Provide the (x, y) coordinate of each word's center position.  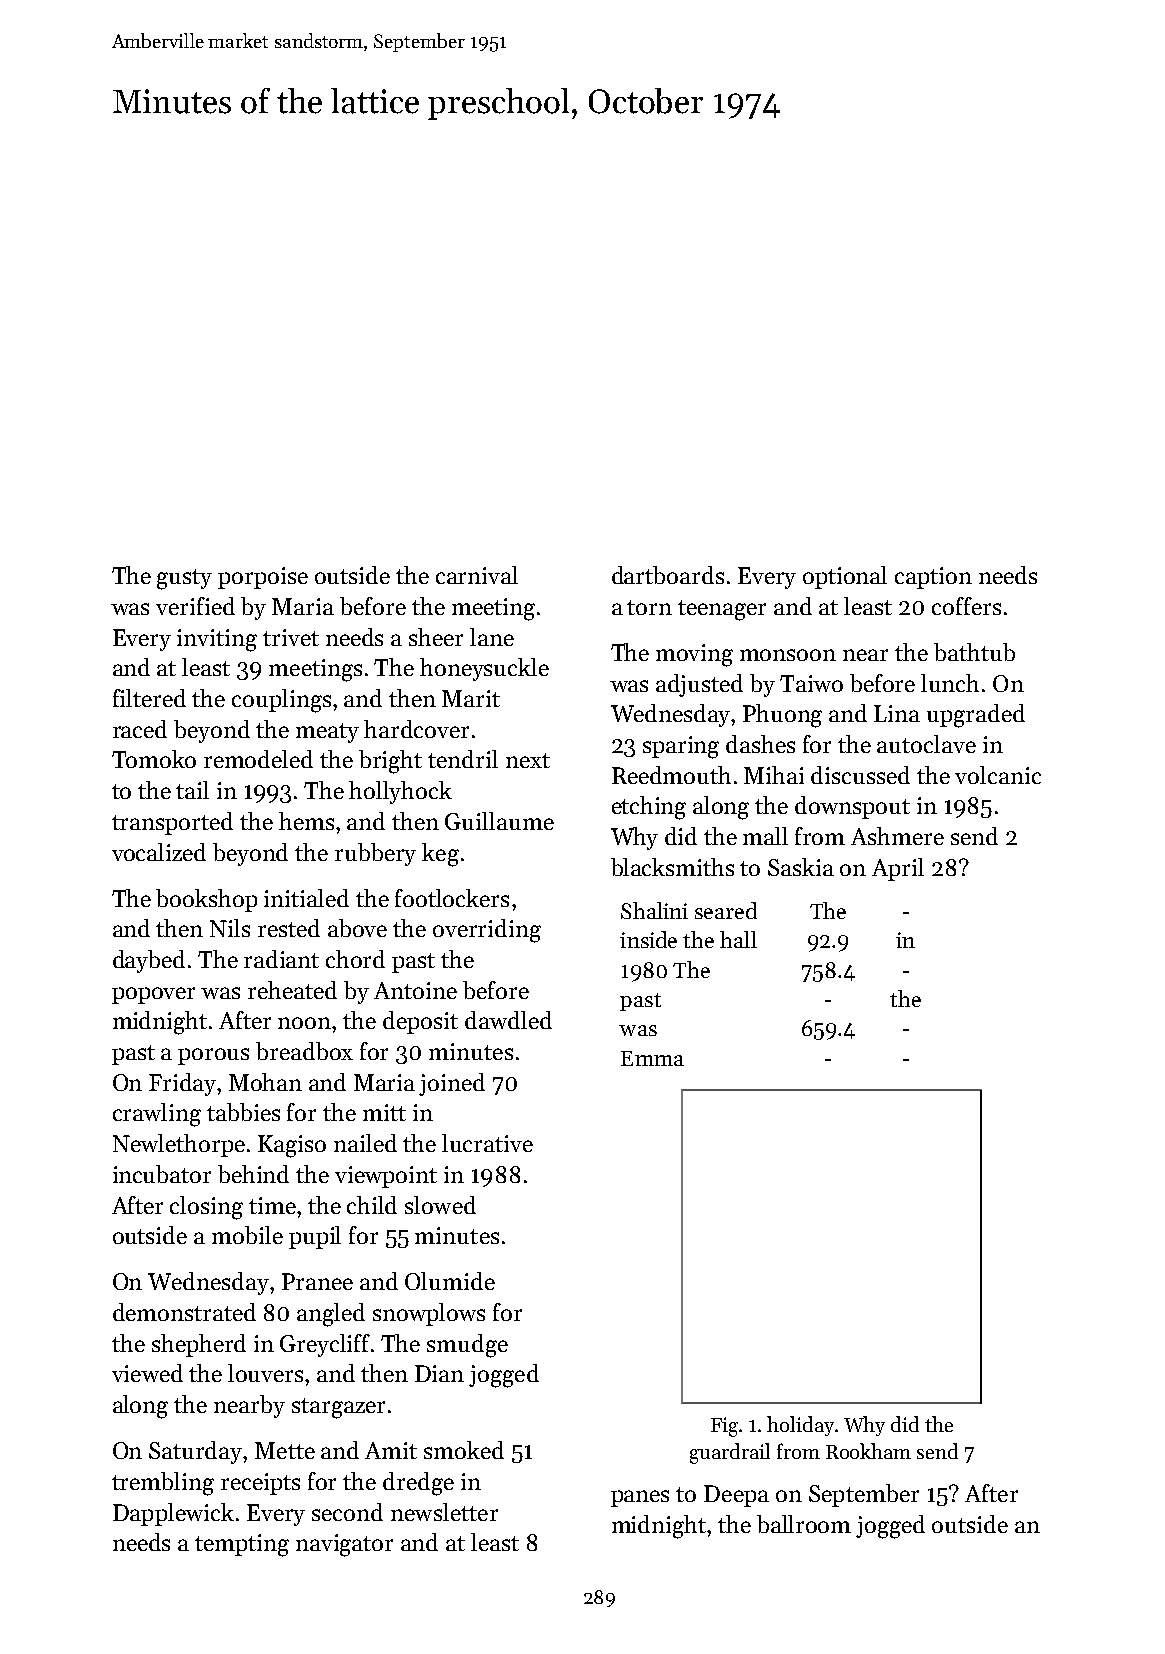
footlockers (452, 898)
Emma (652, 1058)
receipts (260, 1484)
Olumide (450, 1281)
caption (933, 578)
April (898, 869)
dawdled (508, 1020)
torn (649, 607)
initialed (306, 898)
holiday (800, 1426)
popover (153, 995)
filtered (149, 698)
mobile (247, 1235)
